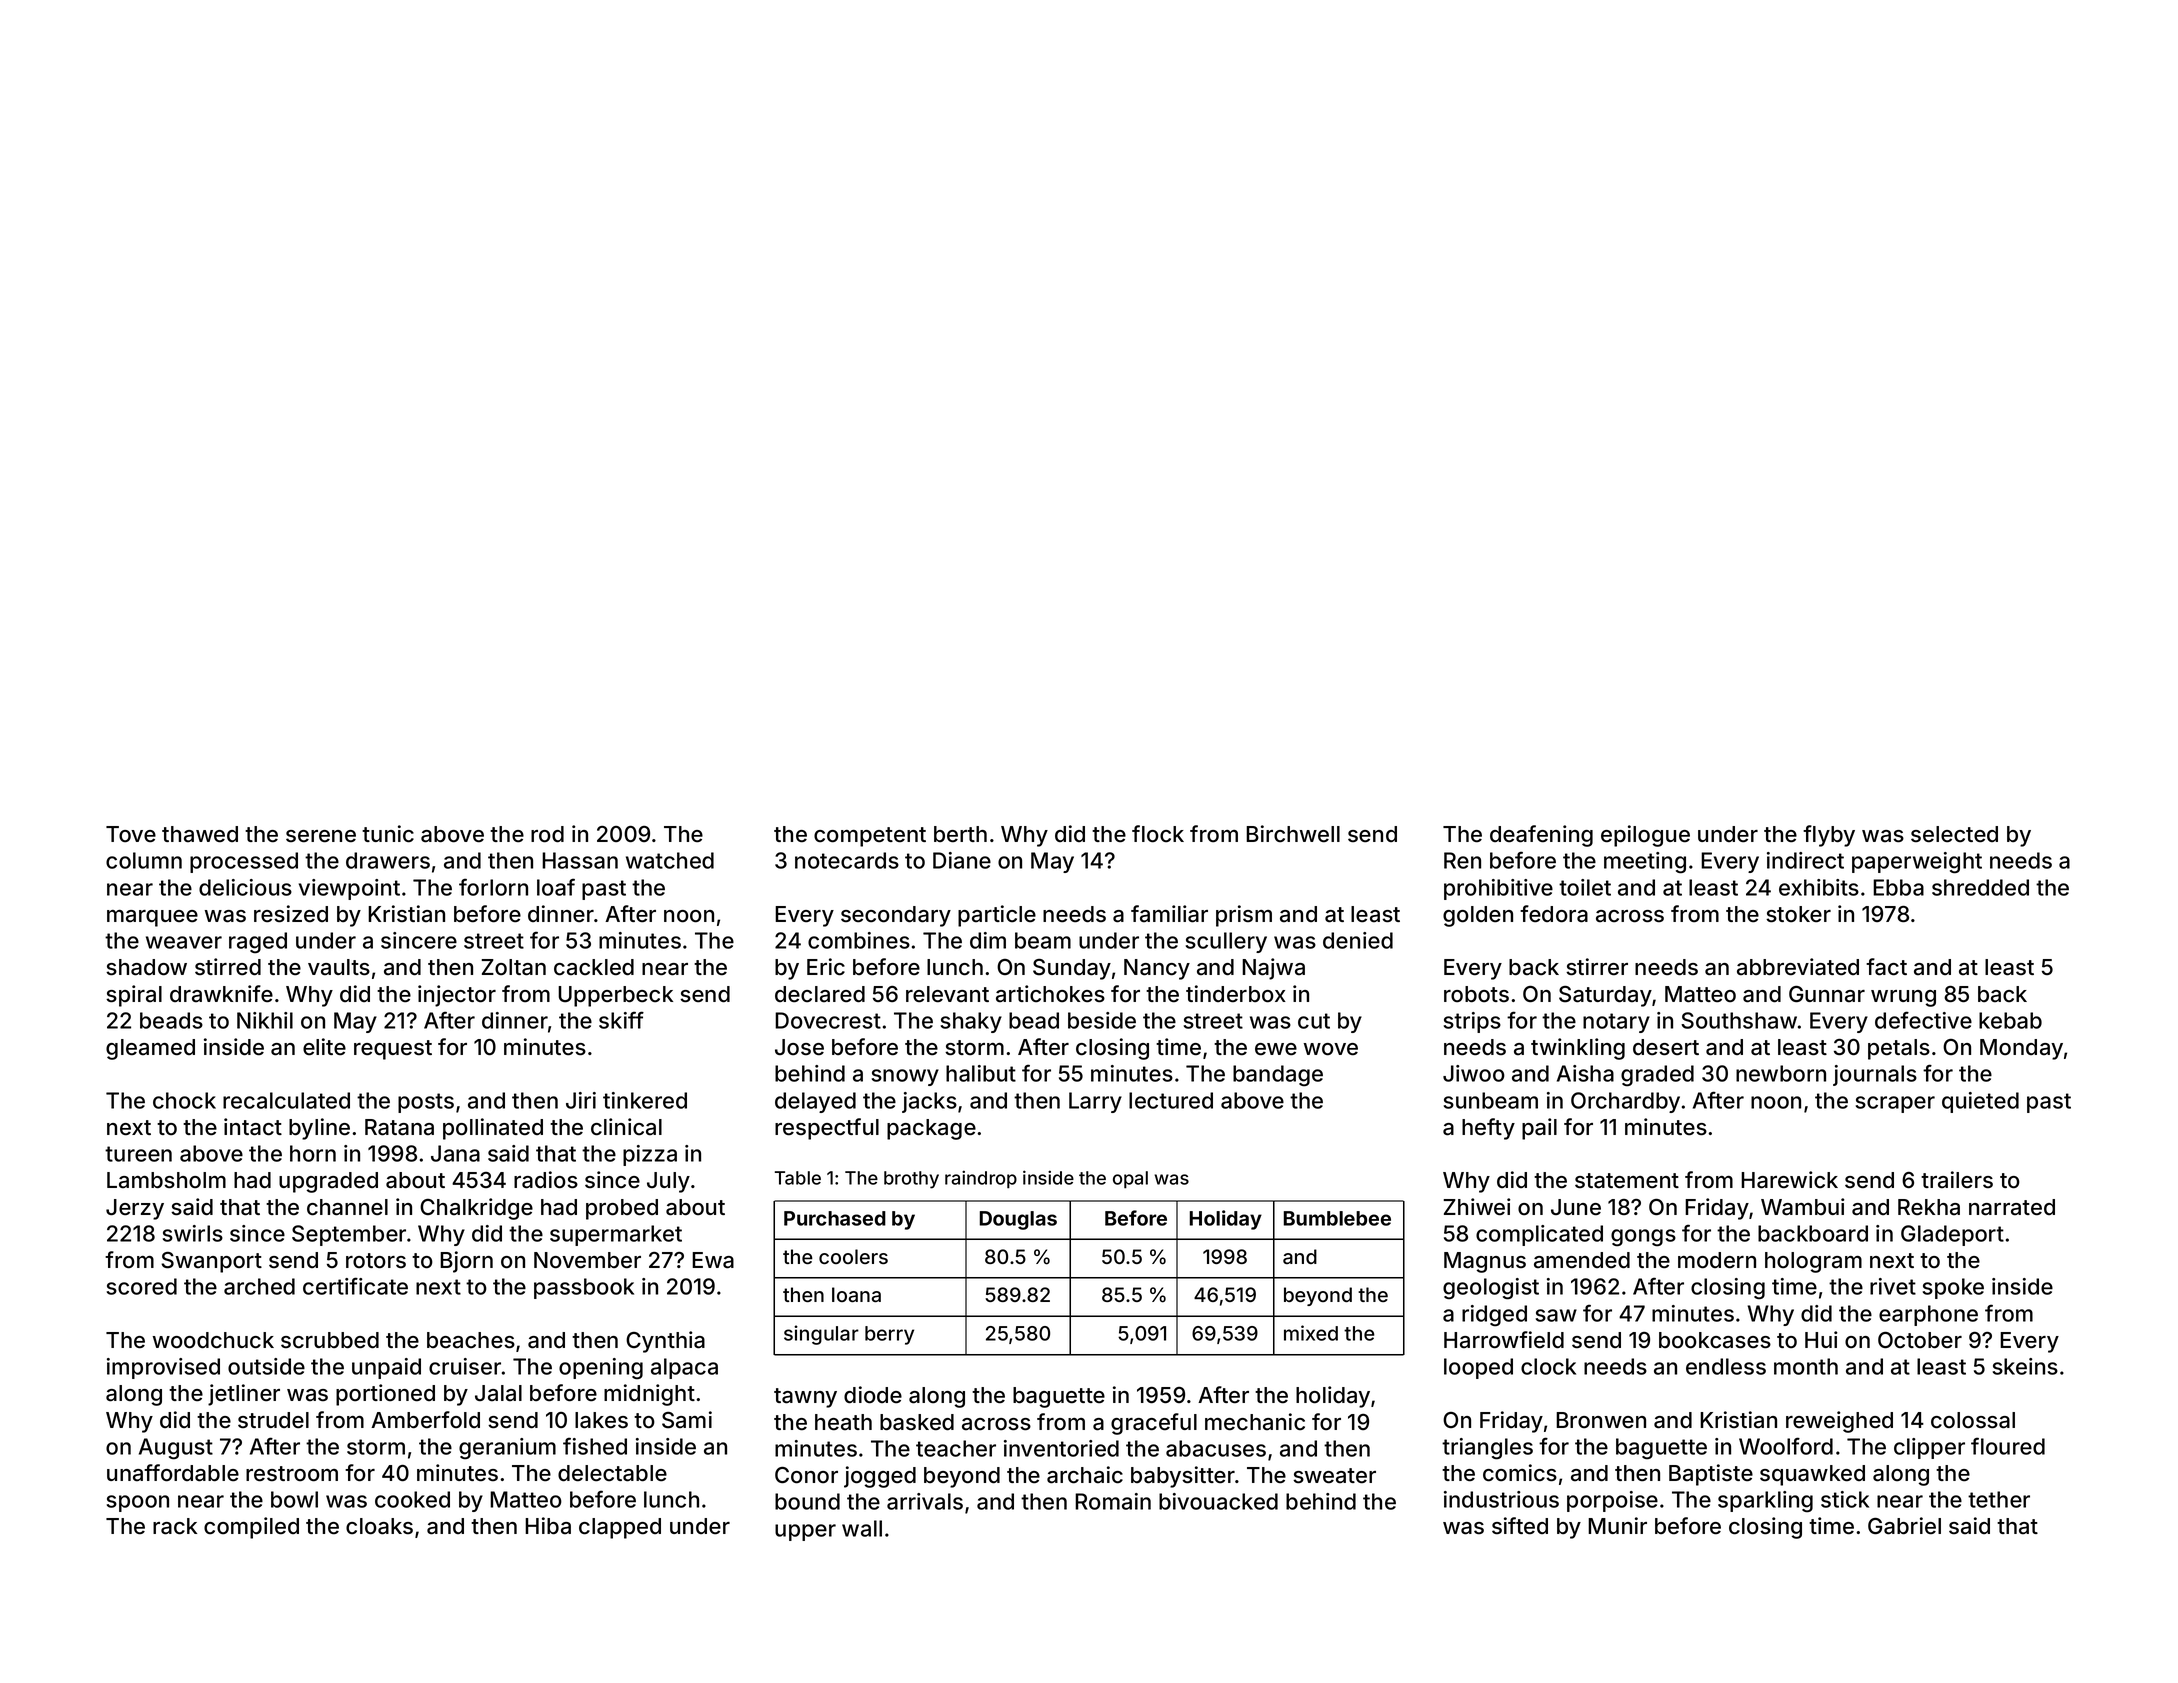  What do you see at coordinates (339, 967) in the screenshot?
I see `vaults` at bounding box center [339, 967].
